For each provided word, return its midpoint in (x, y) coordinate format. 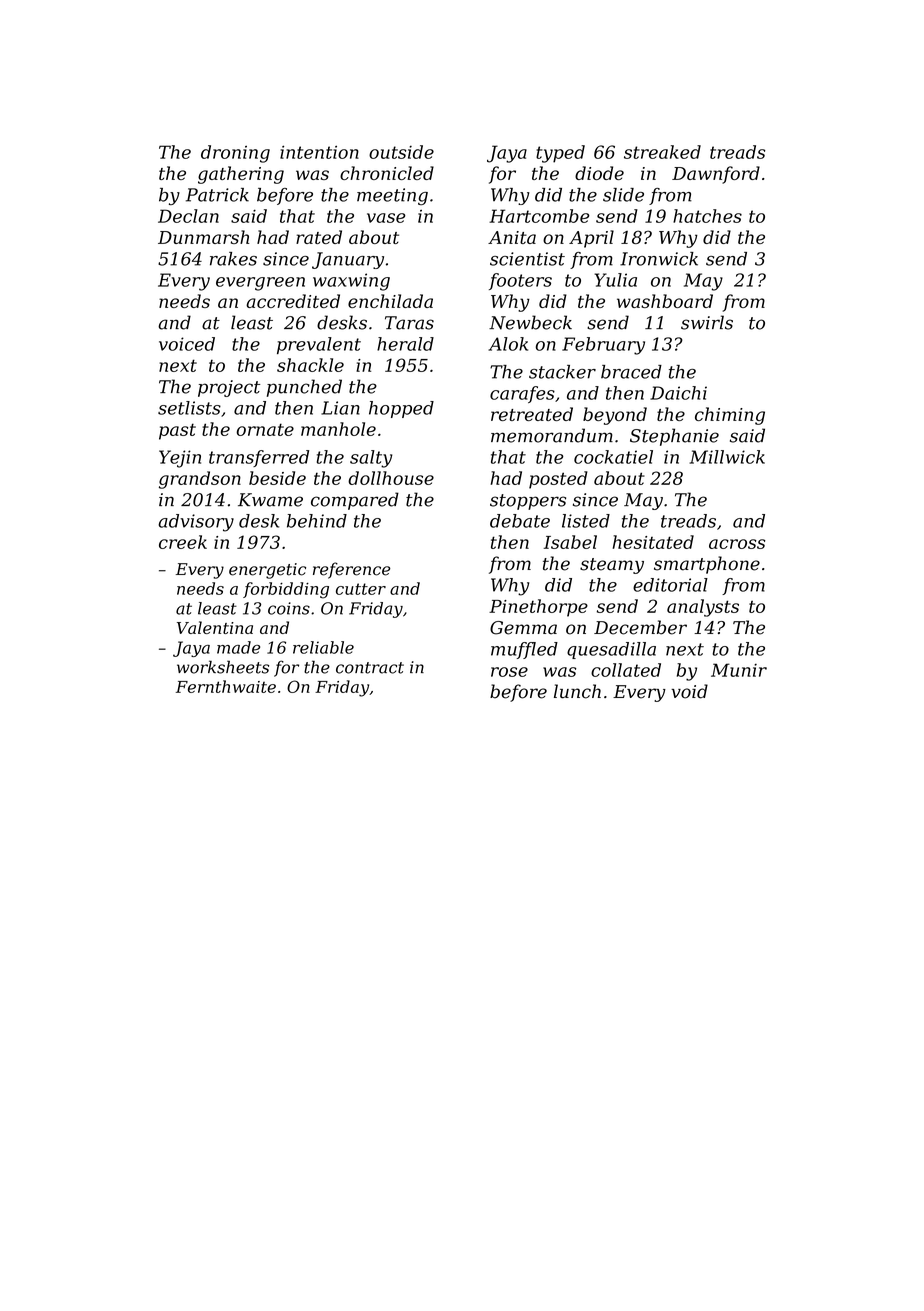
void (689, 691)
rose (509, 672)
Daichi (678, 393)
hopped (401, 409)
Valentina (215, 627)
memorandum (552, 435)
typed (560, 154)
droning (235, 154)
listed (586, 521)
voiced (187, 344)
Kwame (270, 500)
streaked (662, 152)
